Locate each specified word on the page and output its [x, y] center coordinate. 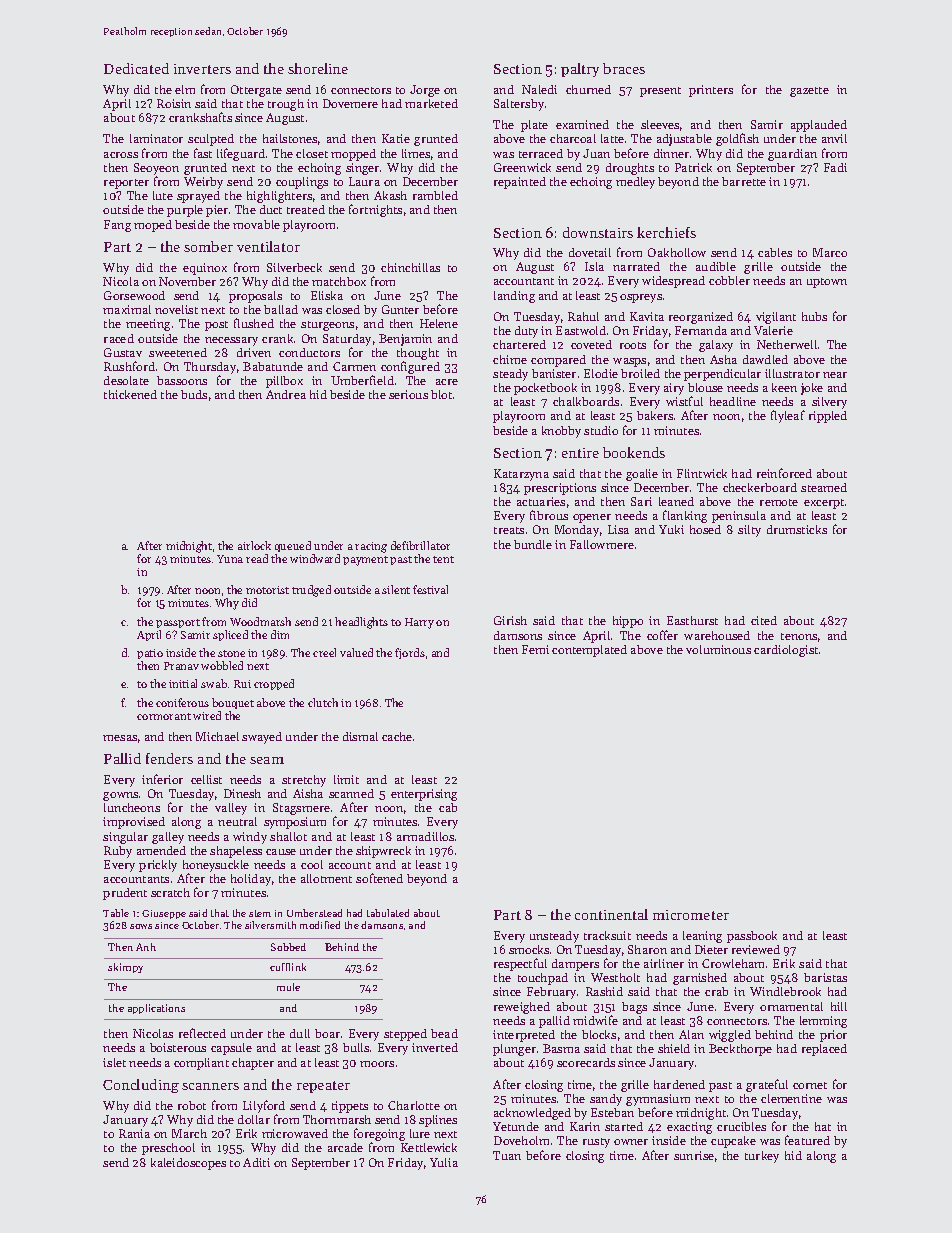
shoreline [318, 68]
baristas [825, 977]
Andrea [286, 394]
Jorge [425, 91]
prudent [125, 894]
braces [624, 68]
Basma [561, 1048]
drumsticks [797, 529]
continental [611, 914]
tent [443, 559]
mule [288, 987]
